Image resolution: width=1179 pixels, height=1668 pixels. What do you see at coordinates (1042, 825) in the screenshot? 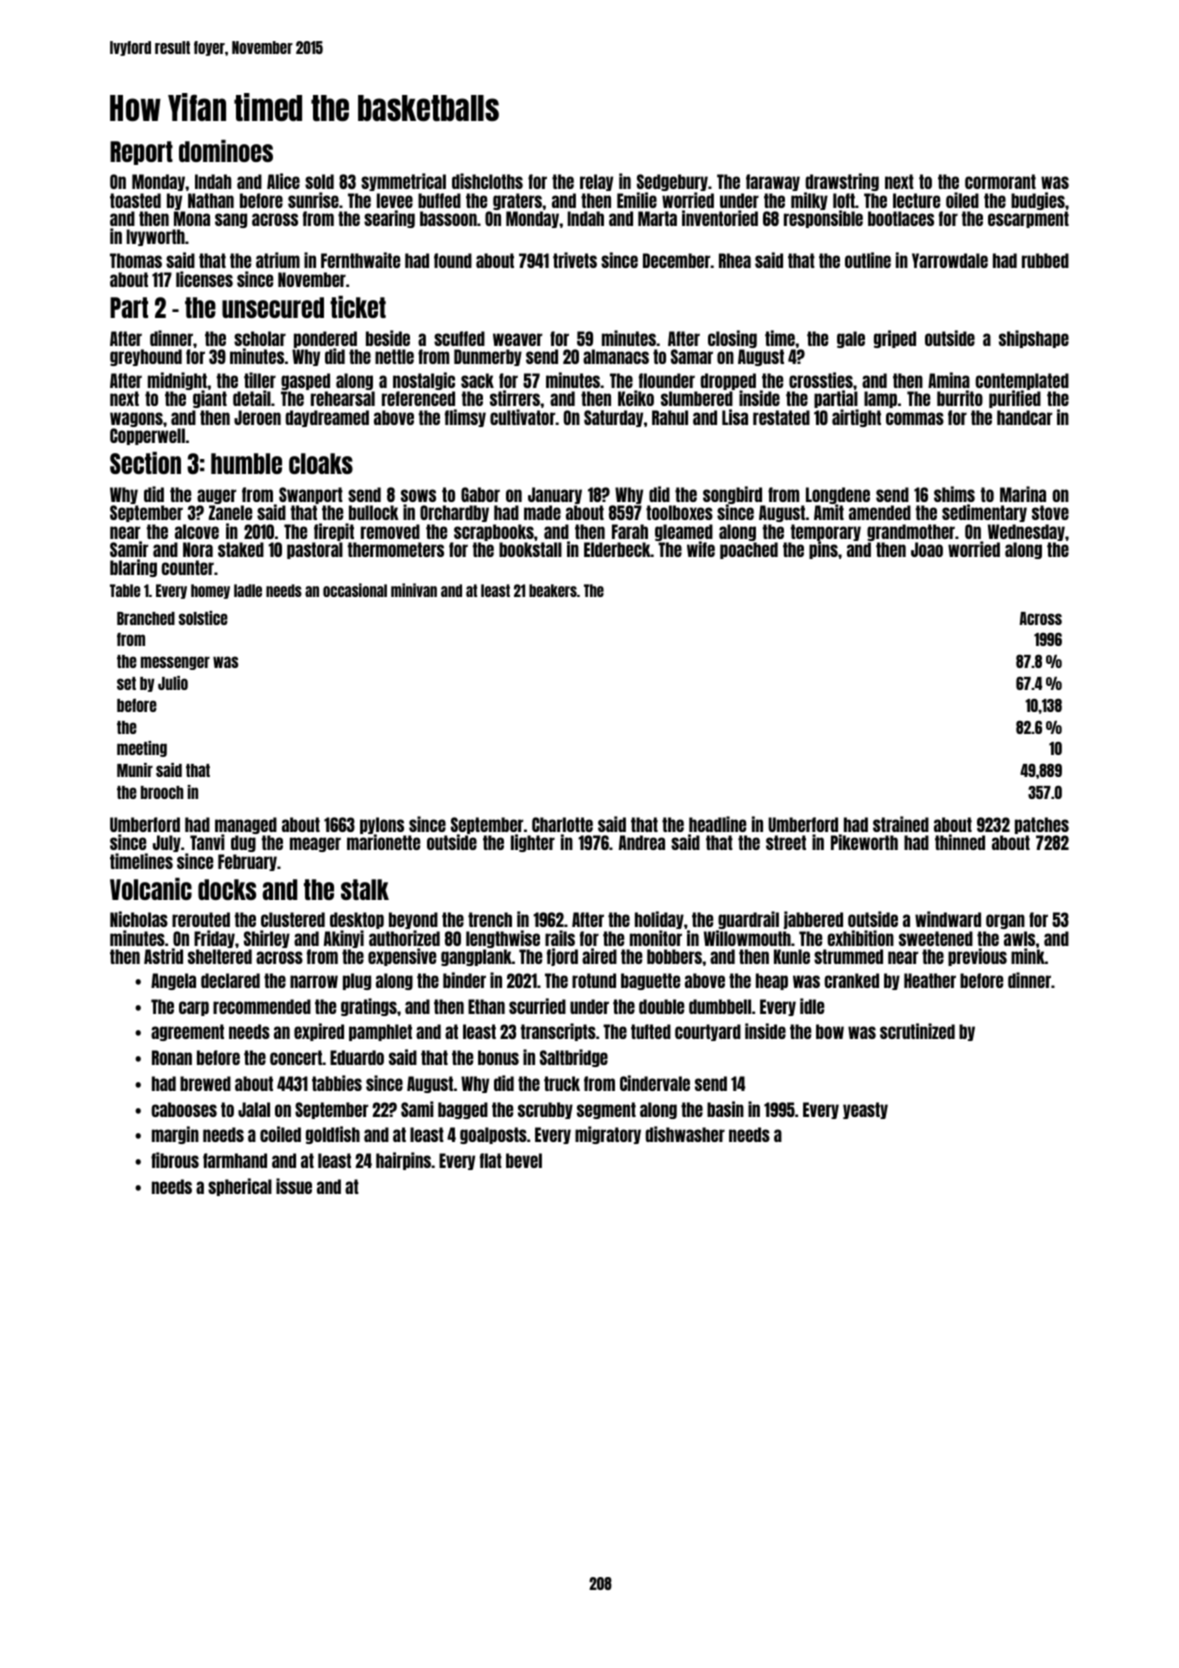
I see `patches` at bounding box center [1042, 825].
